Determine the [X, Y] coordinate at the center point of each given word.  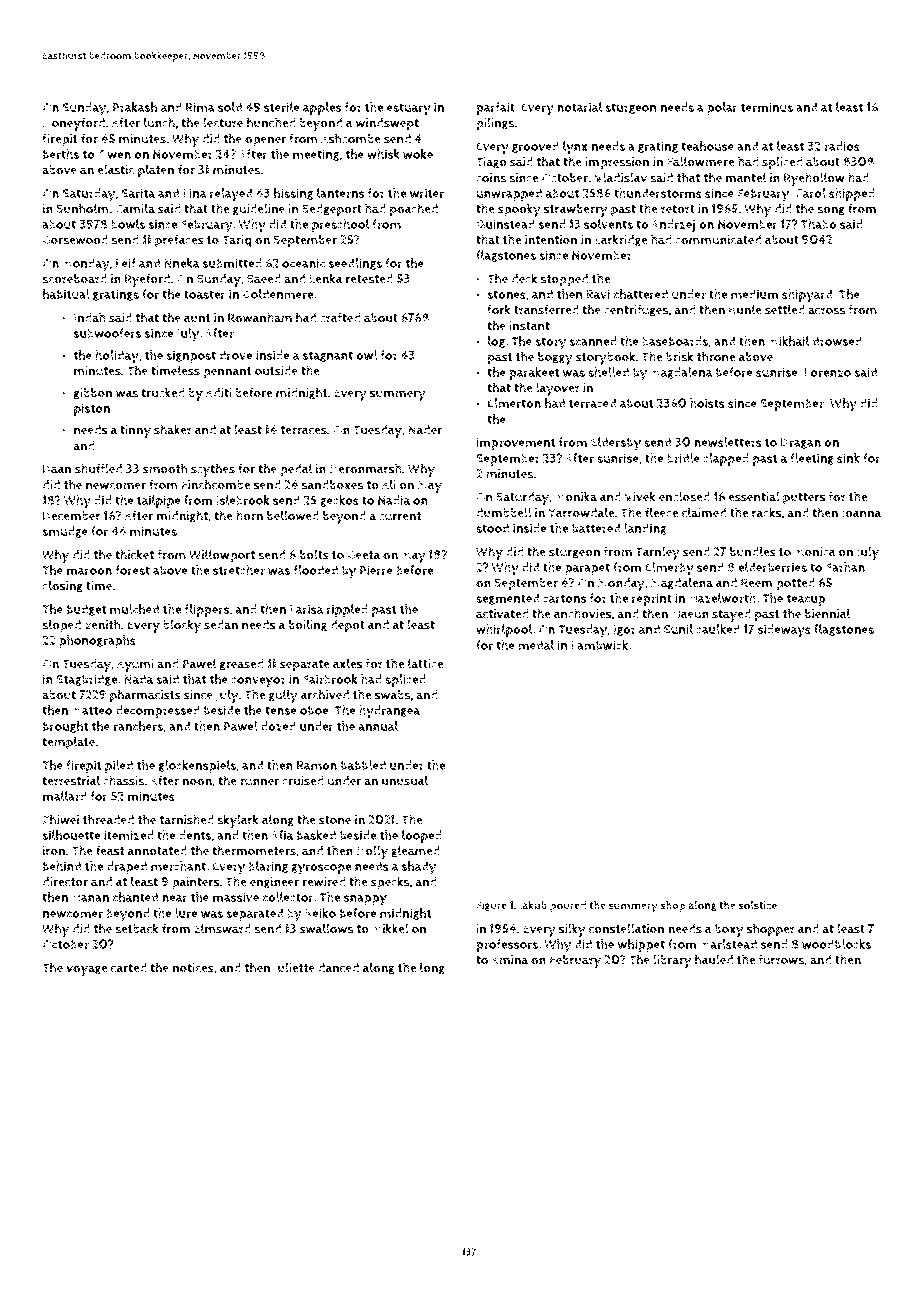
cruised [302, 781]
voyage [86, 970]
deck [524, 278]
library [672, 961]
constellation [626, 928]
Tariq [237, 241]
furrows [781, 959]
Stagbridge [86, 680]
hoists [707, 403]
